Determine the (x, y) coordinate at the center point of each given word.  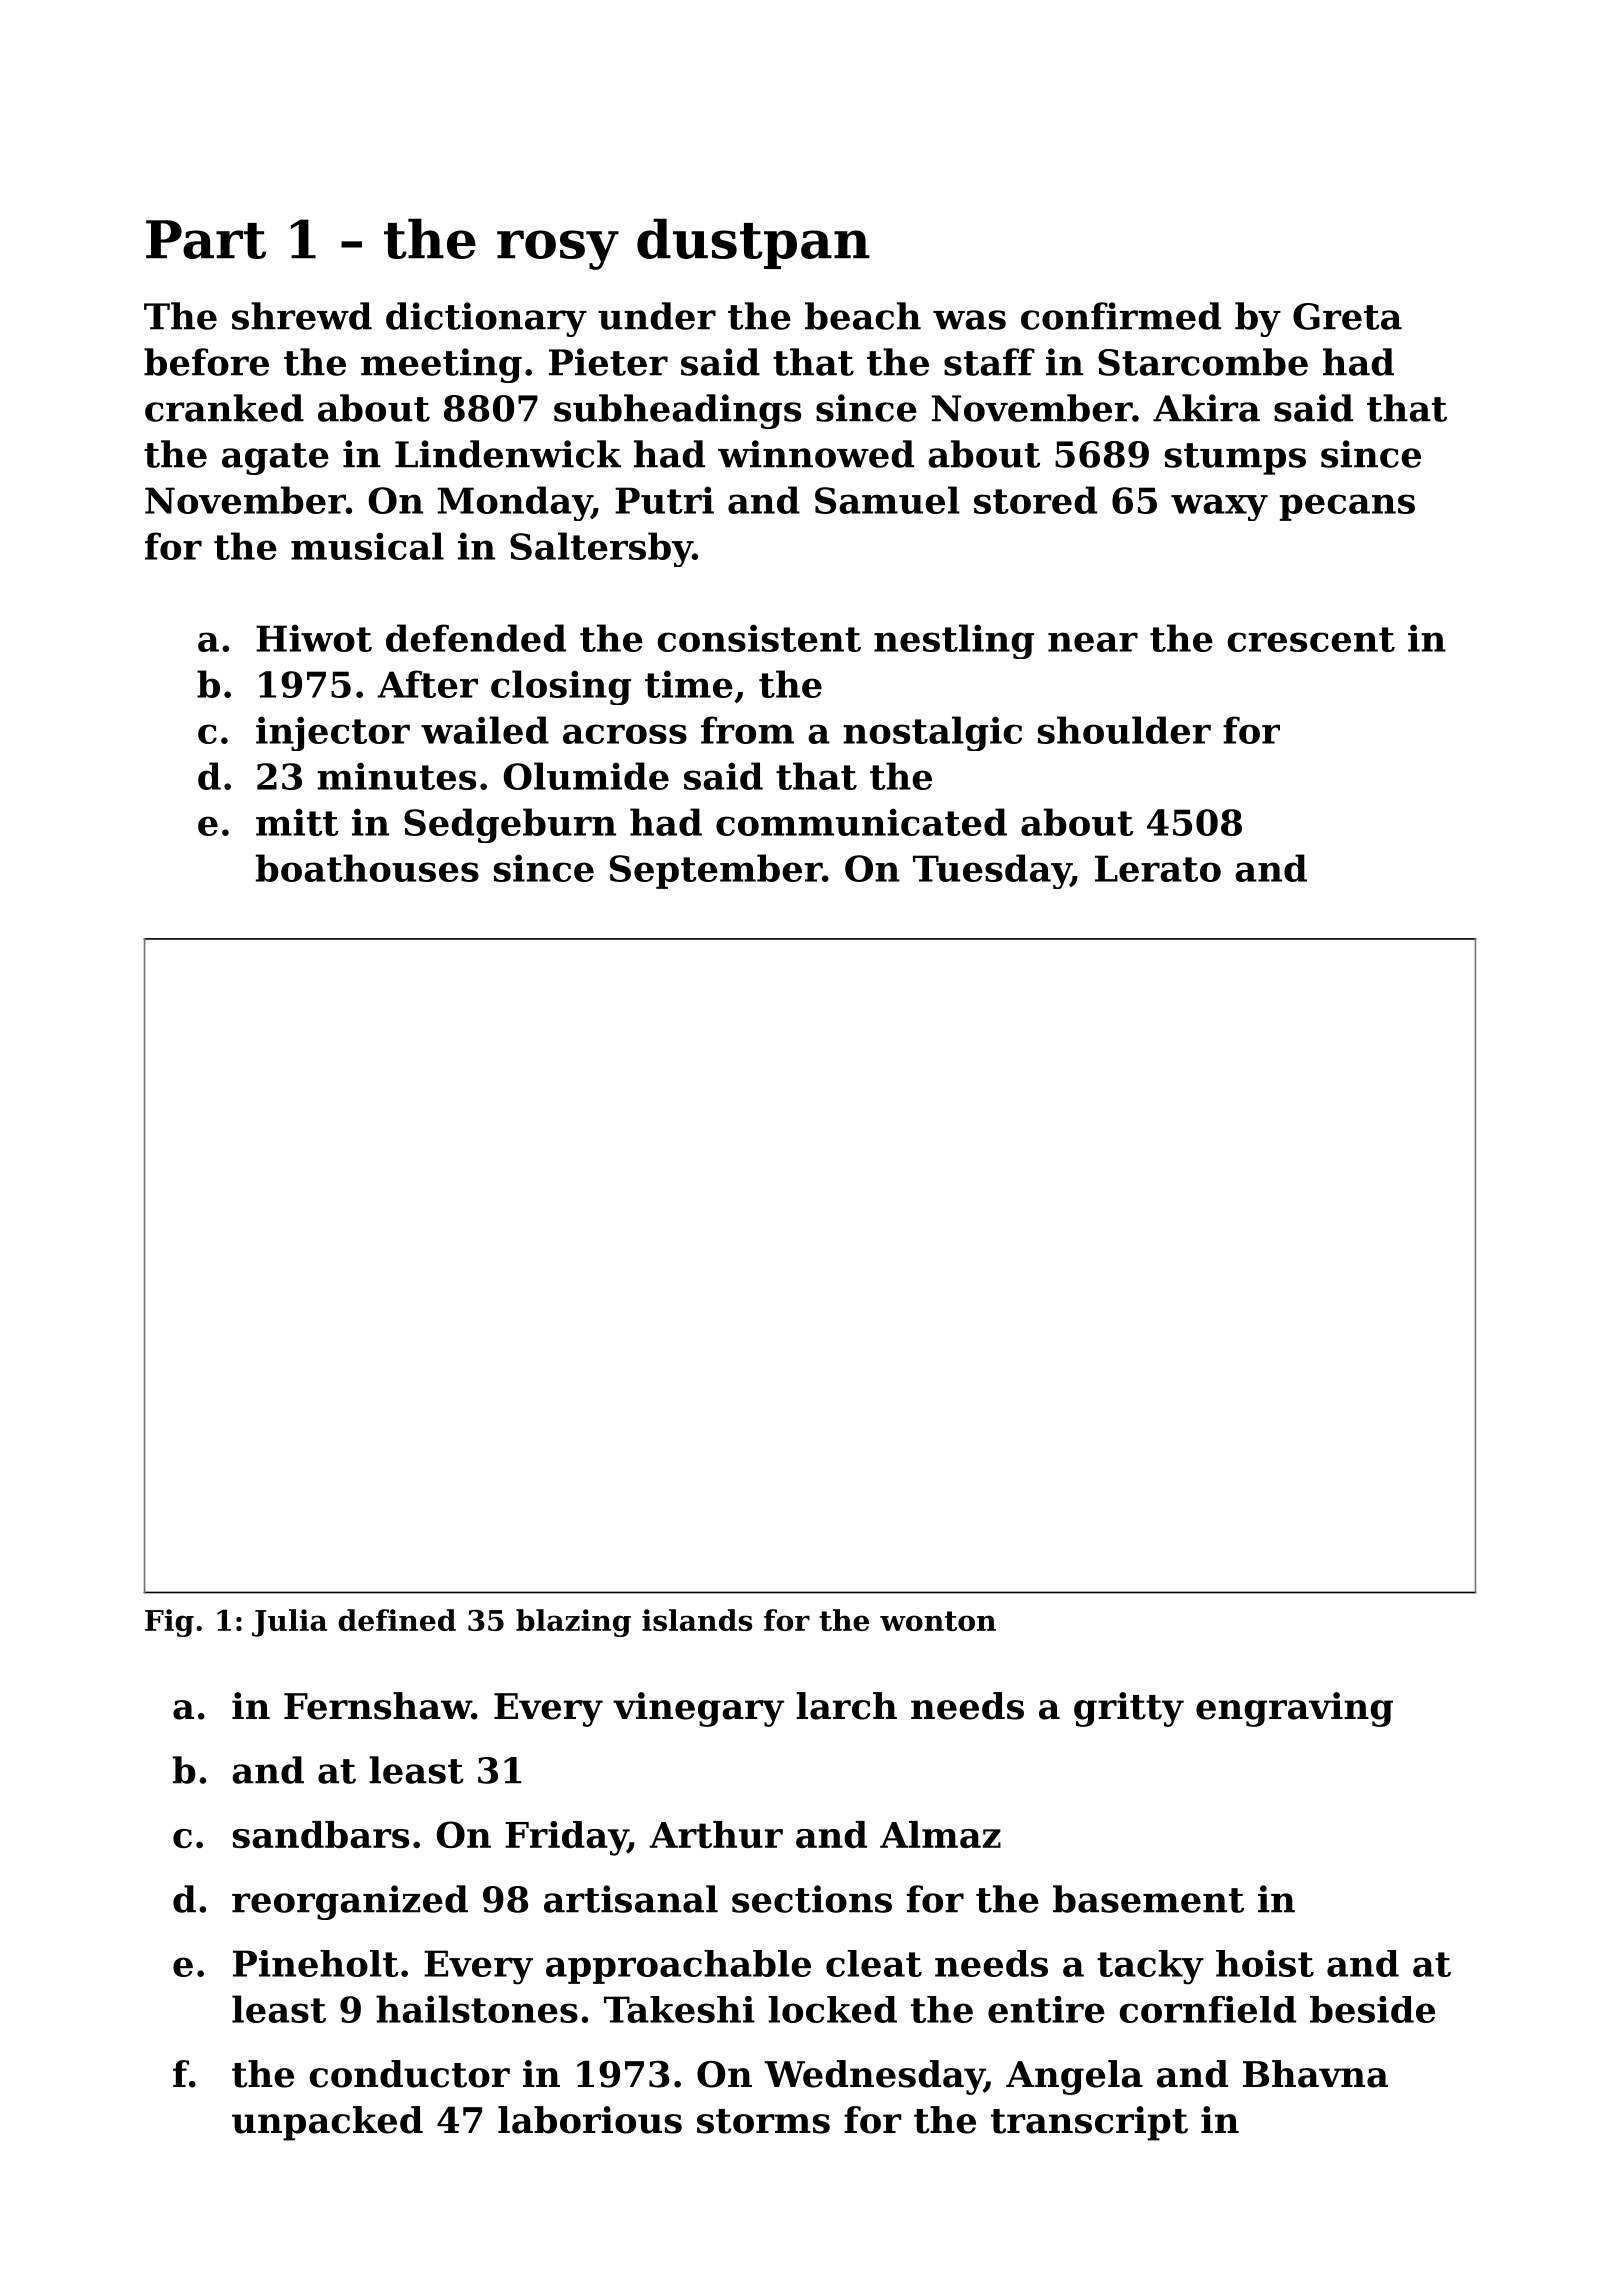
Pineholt (316, 1963)
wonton (938, 1621)
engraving (1294, 1709)
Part (206, 239)
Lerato (1158, 868)
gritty (1129, 1709)
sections (812, 1899)
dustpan (753, 243)
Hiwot (314, 638)
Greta (1347, 316)
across (625, 734)
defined (397, 1620)
